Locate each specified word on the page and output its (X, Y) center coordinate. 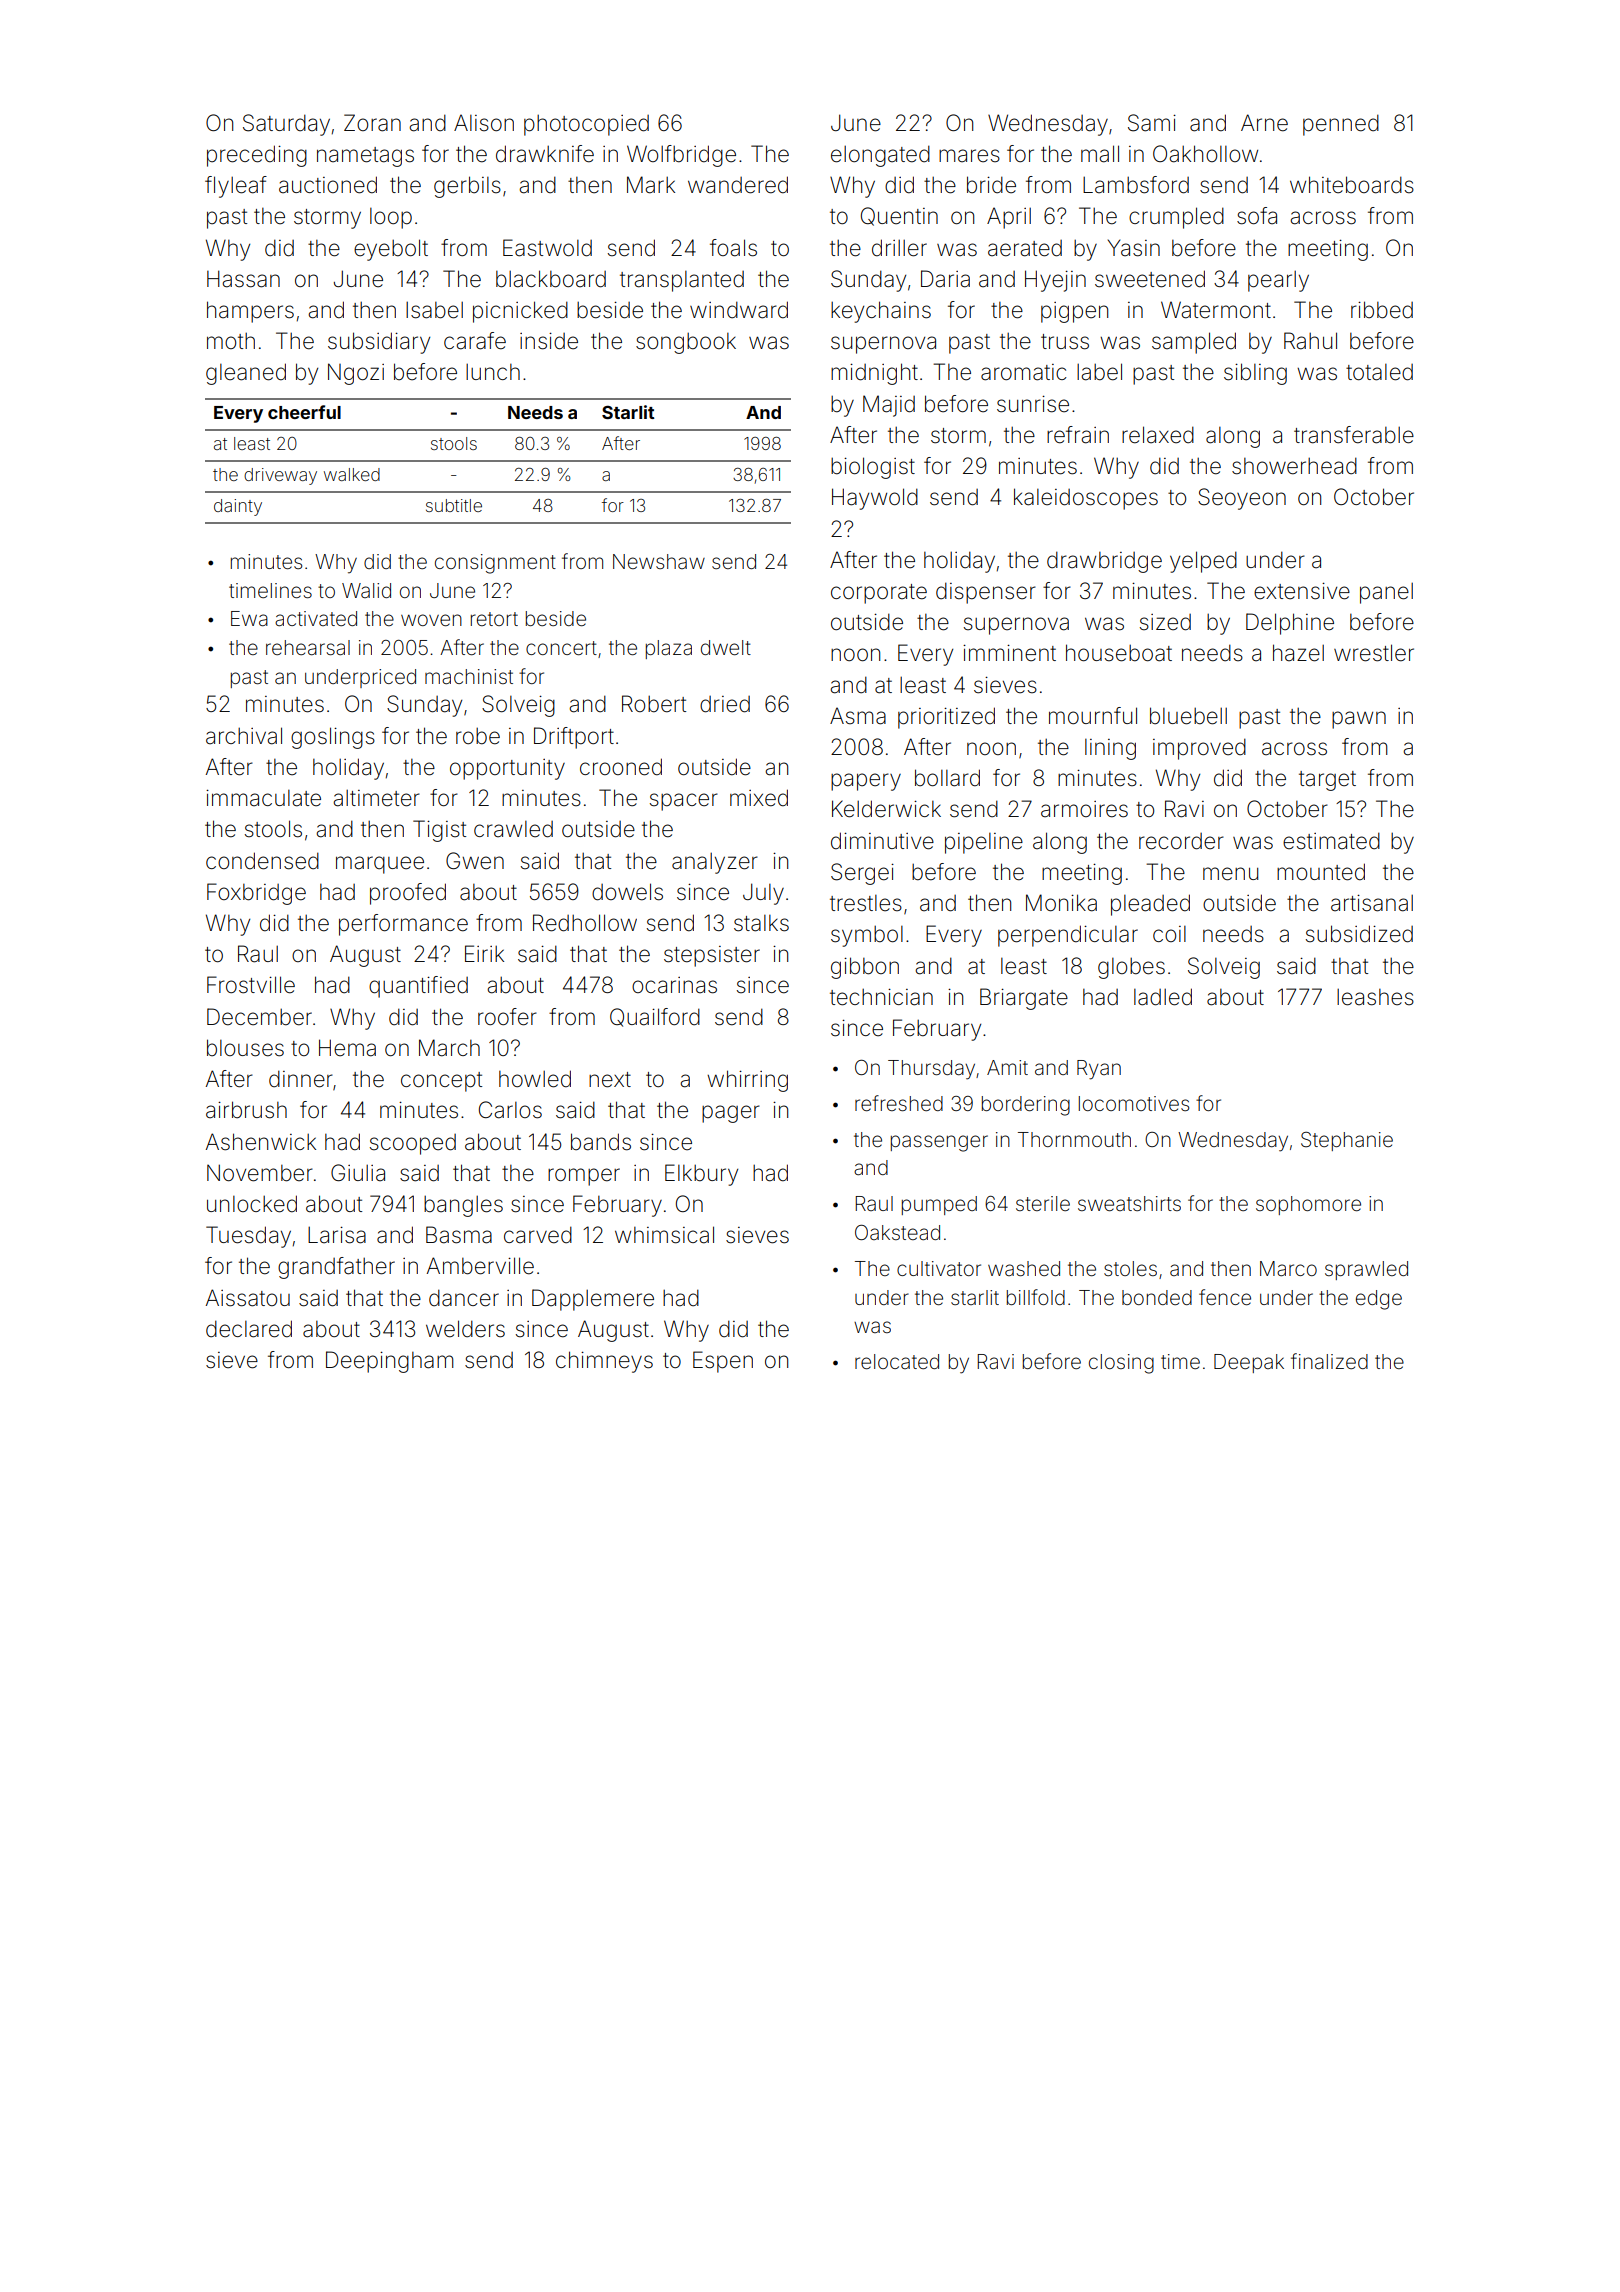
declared (249, 1329)
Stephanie (1347, 1141)
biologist (873, 468)
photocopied (586, 125)
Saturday (286, 125)
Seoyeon (1242, 499)
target (1327, 781)
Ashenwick (261, 1142)
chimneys (604, 1362)
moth (231, 340)
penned (1341, 125)
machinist (469, 676)
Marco (1288, 1268)
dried (725, 704)
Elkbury (701, 1175)
